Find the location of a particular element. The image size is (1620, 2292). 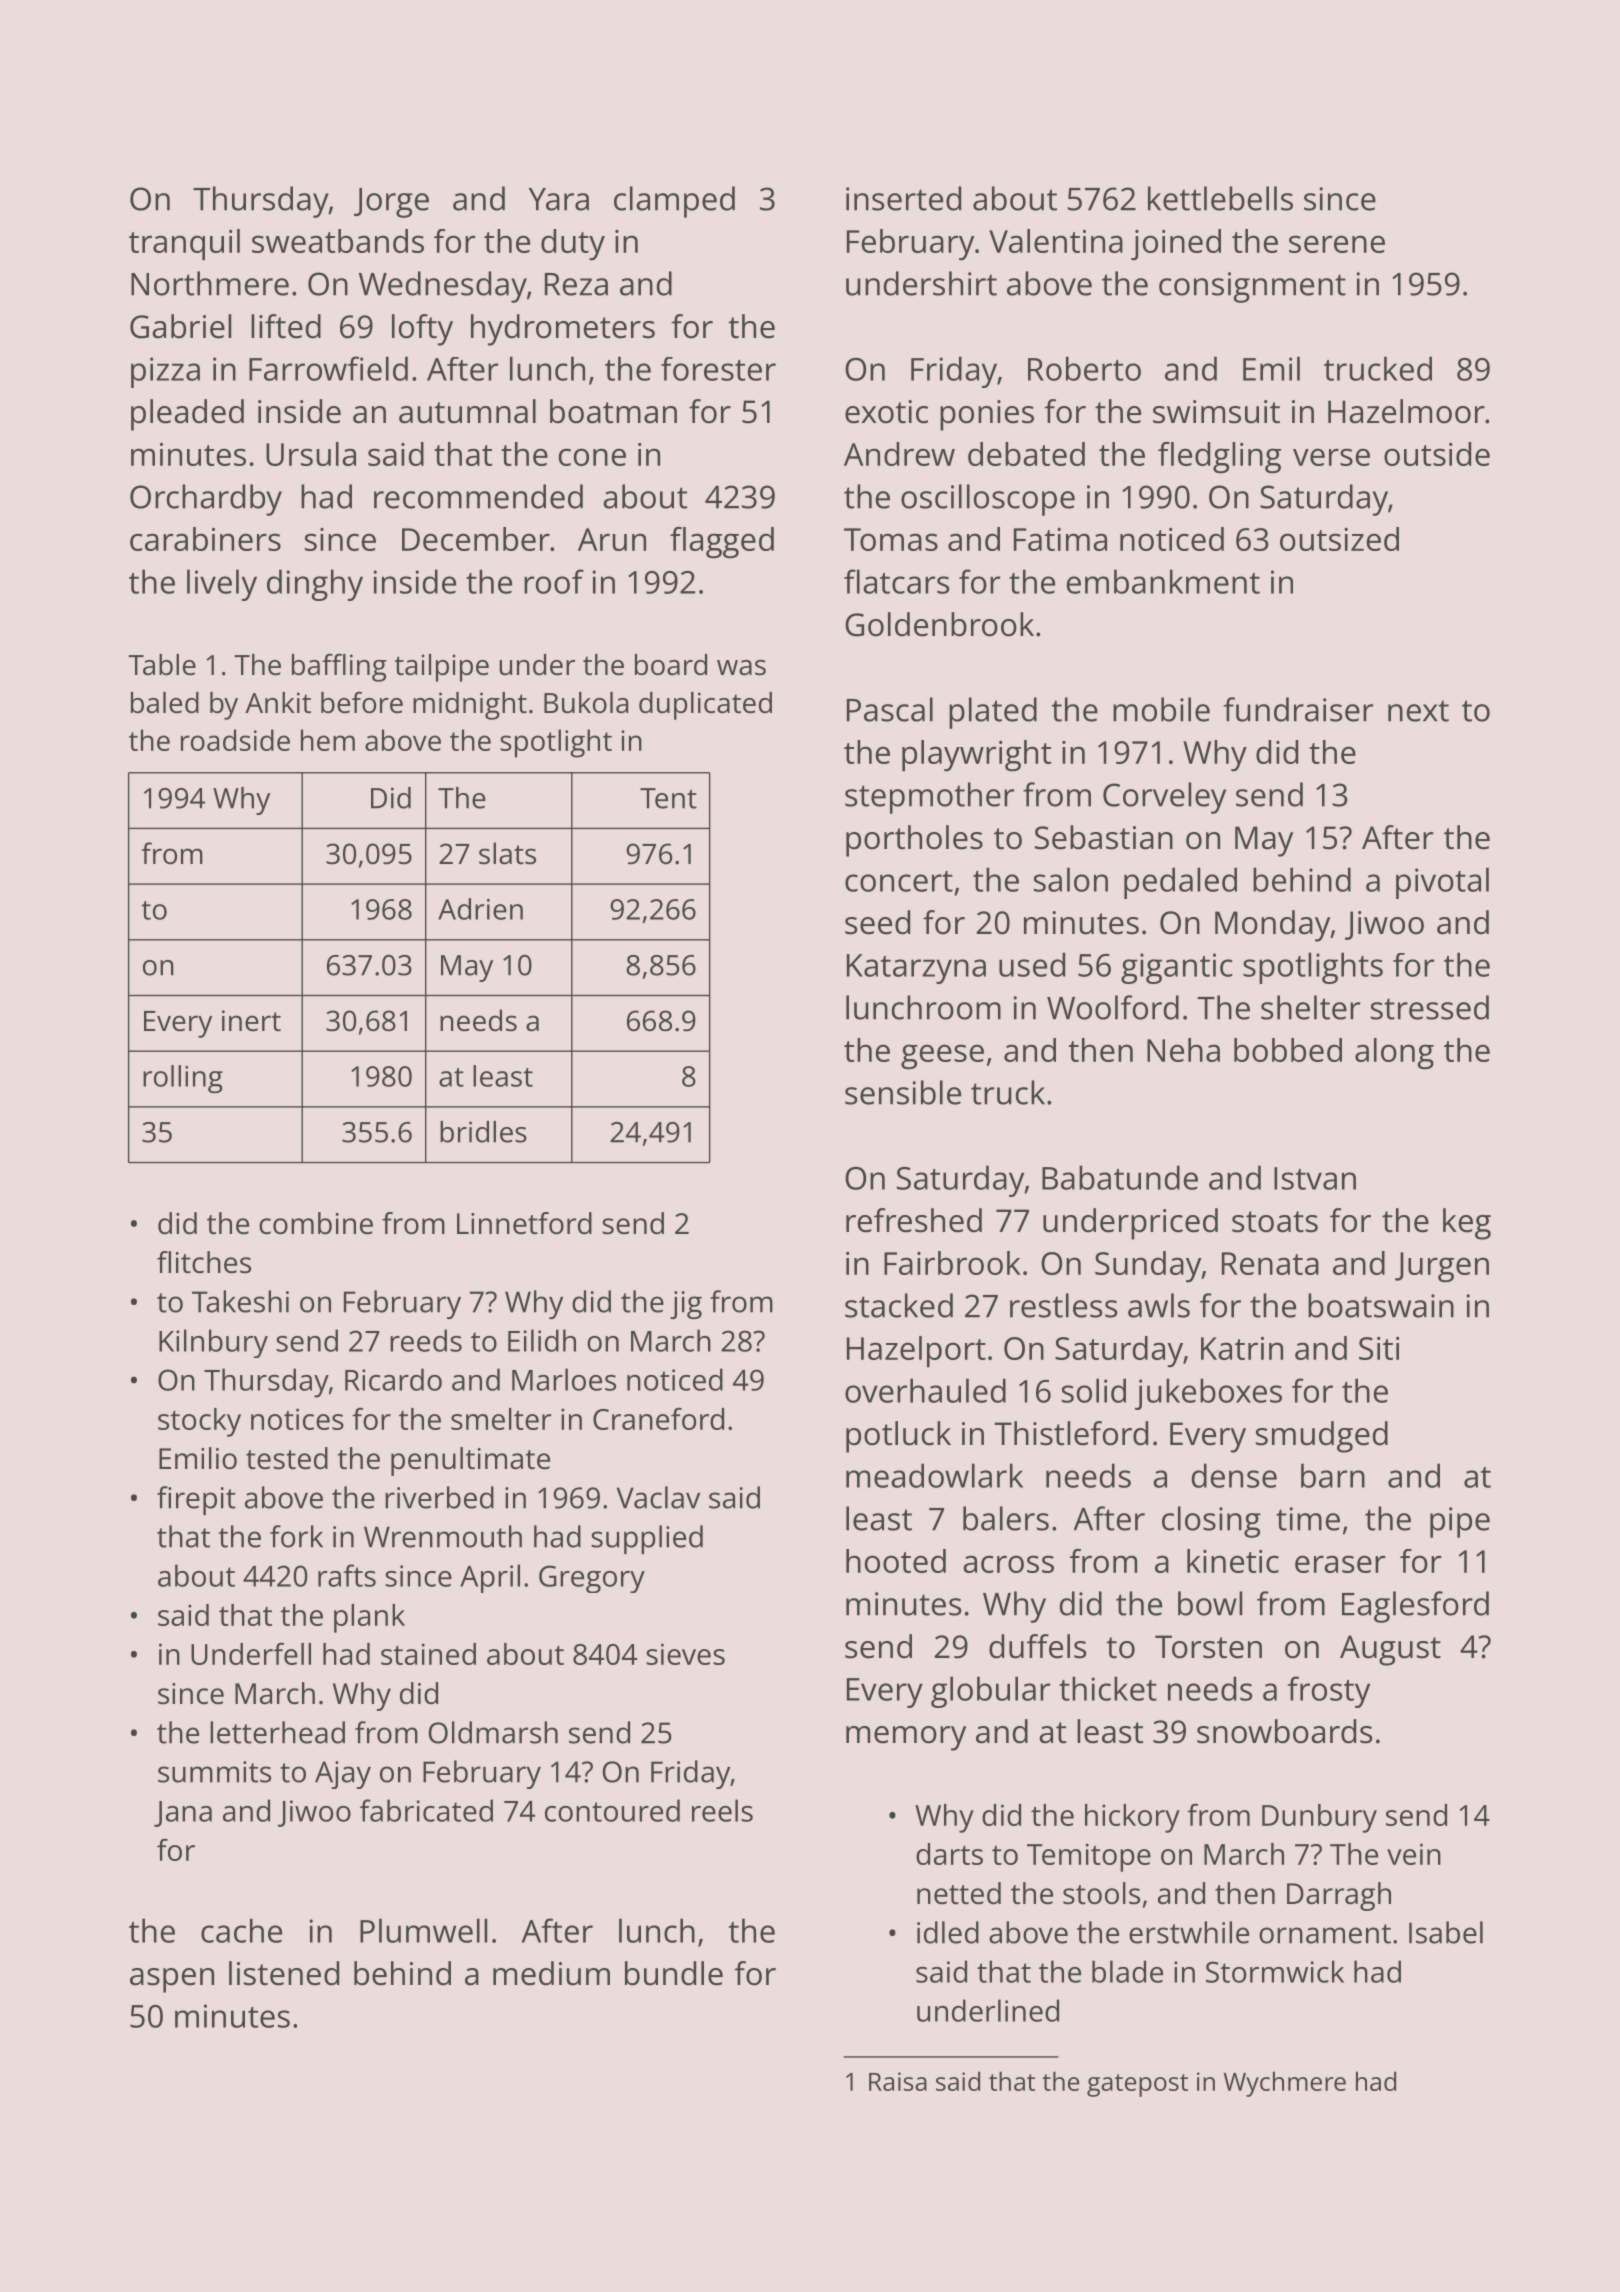

geese is located at coordinates (942, 1057).
